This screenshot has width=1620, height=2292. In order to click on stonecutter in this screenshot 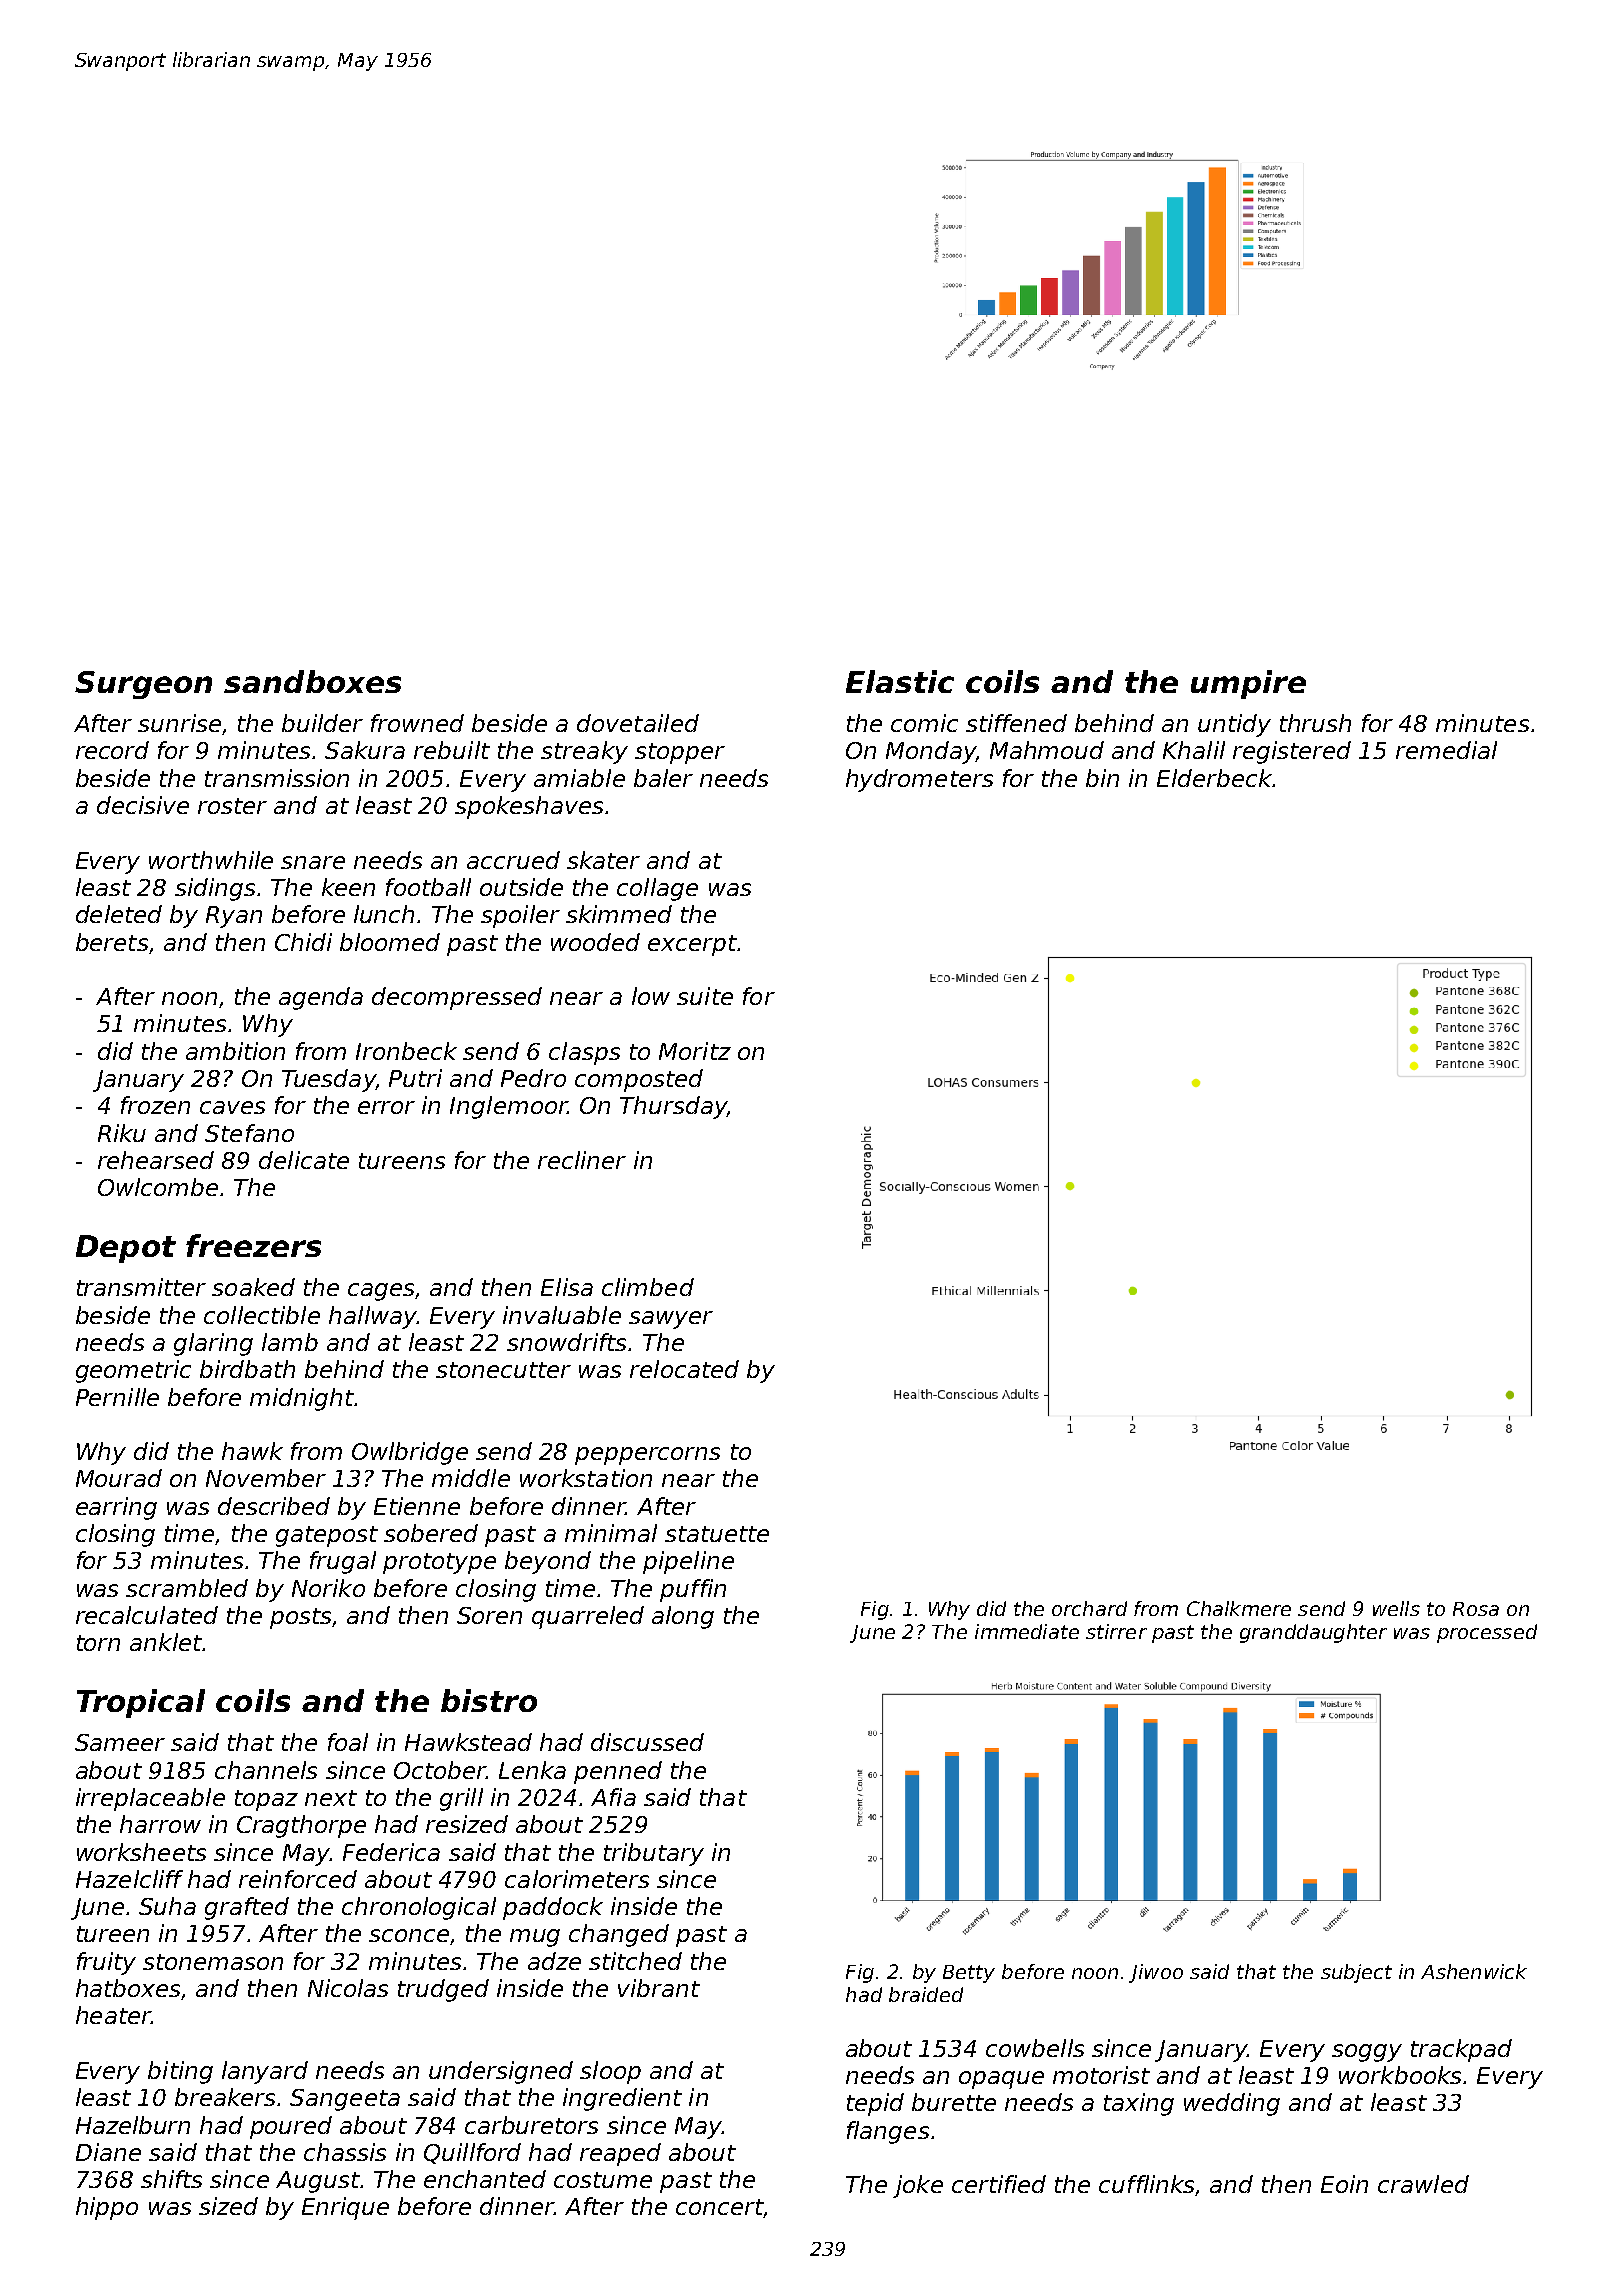, I will do `click(503, 1370)`.
